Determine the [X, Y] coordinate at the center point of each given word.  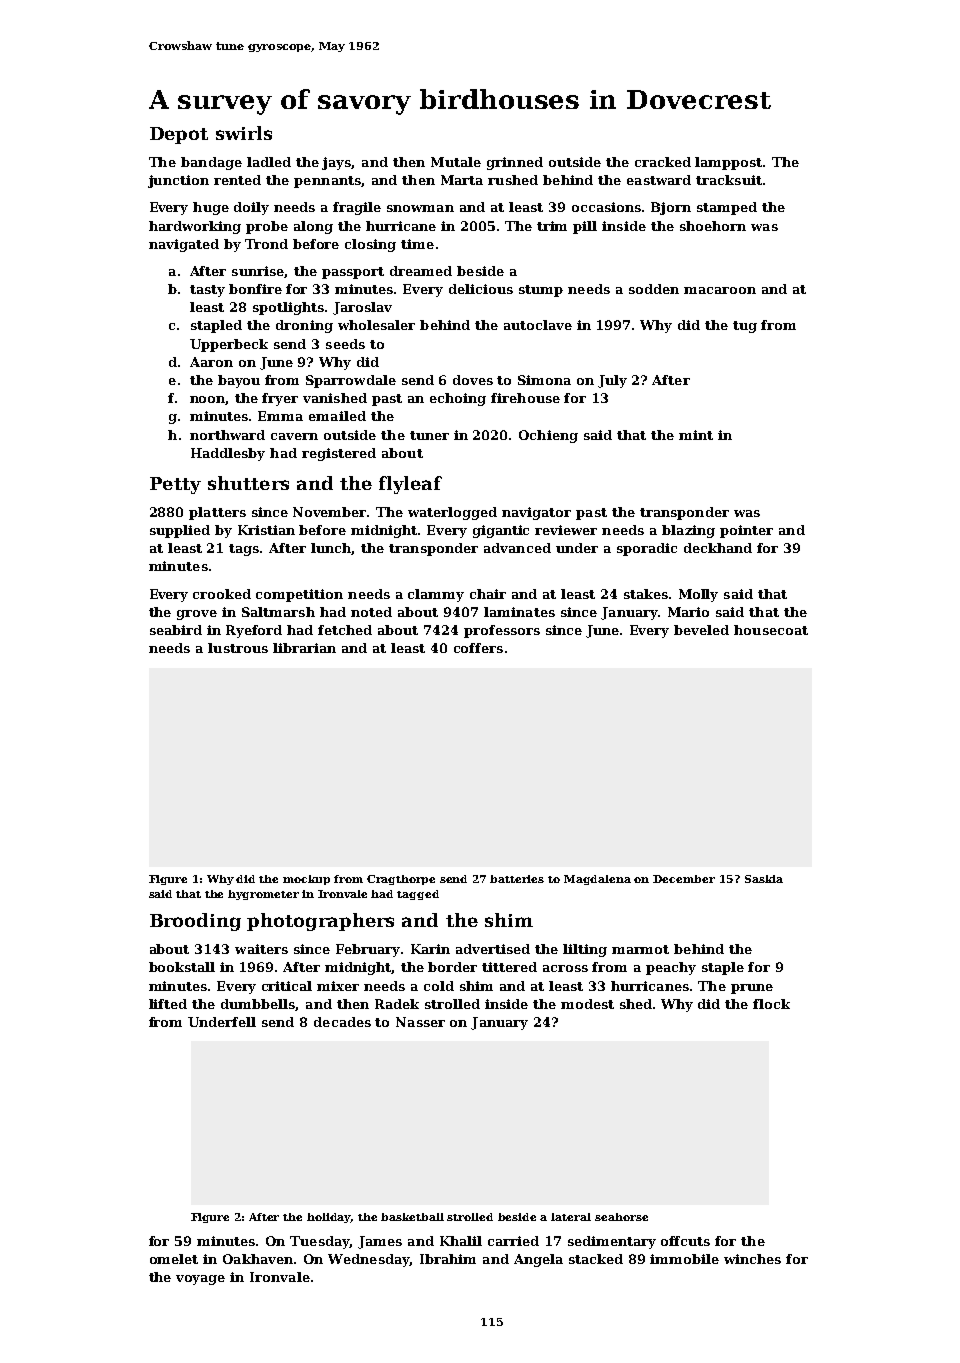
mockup [306, 880]
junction [178, 181]
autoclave [538, 325]
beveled [701, 630]
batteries [517, 879]
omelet [174, 1259]
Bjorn [671, 208]
